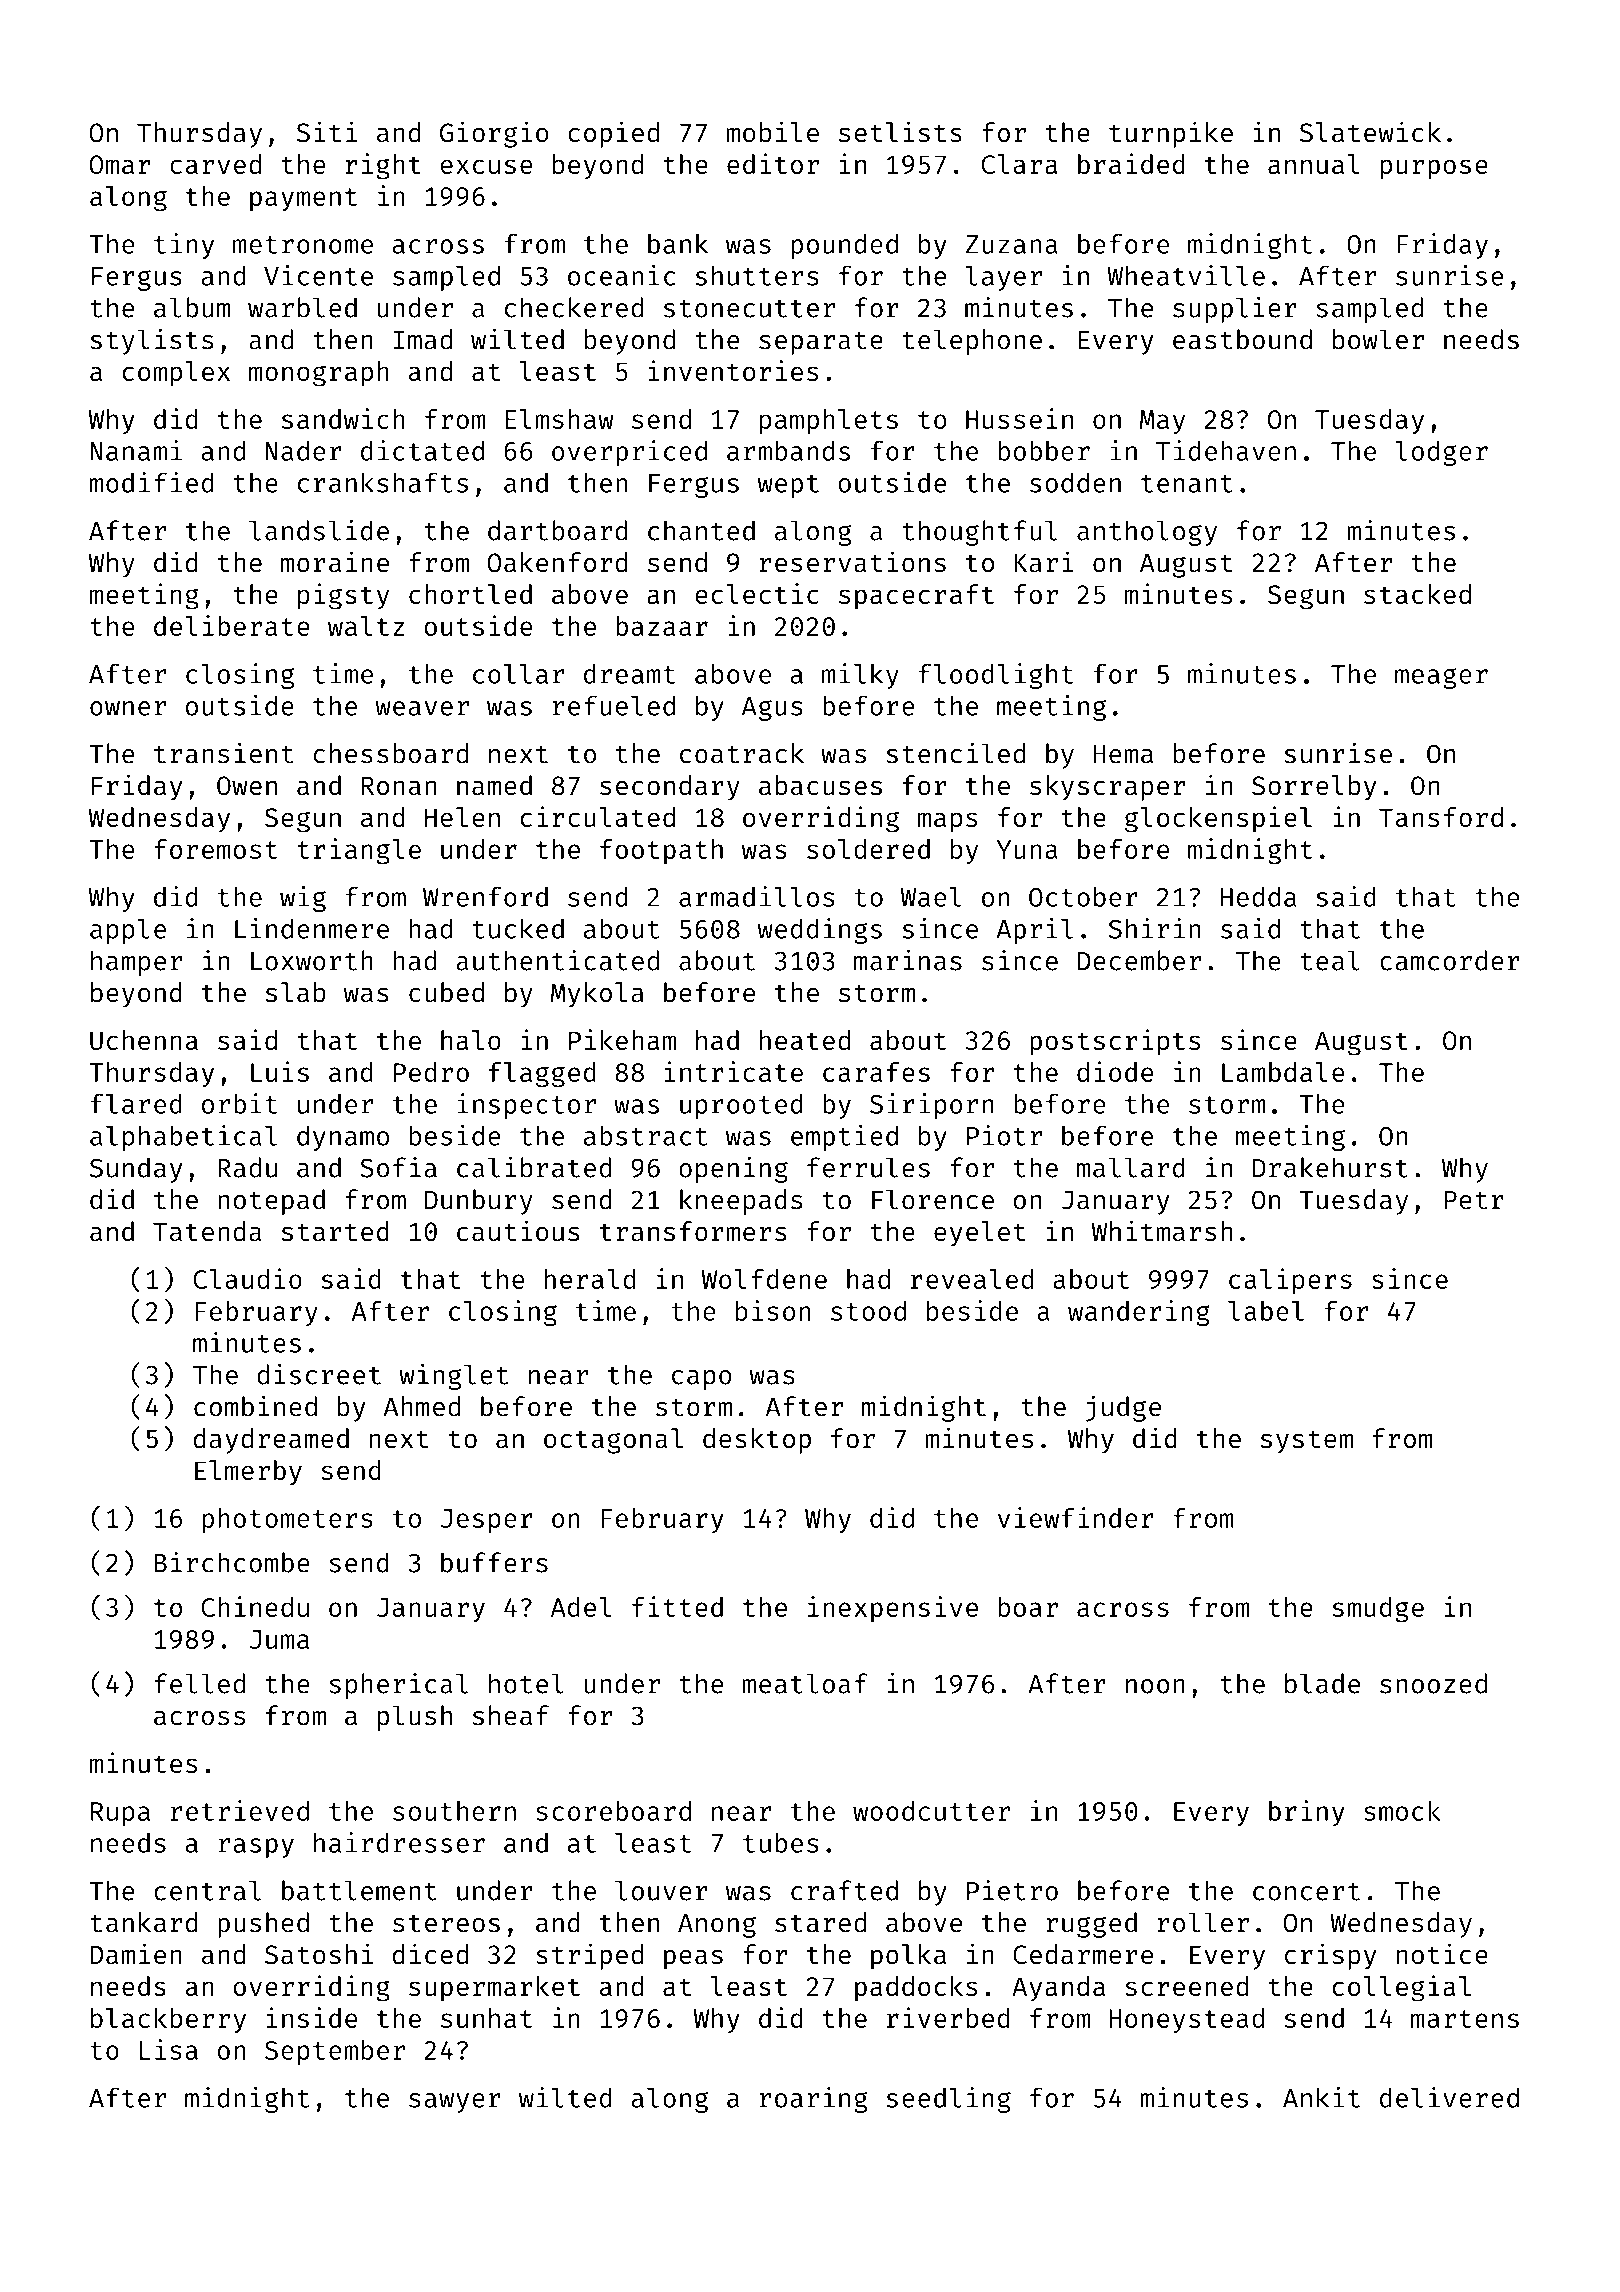 The width and height of the document is (1620, 2292). What do you see at coordinates (1012, 244) in the document?
I see `Zuzana` at bounding box center [1012, 244].
